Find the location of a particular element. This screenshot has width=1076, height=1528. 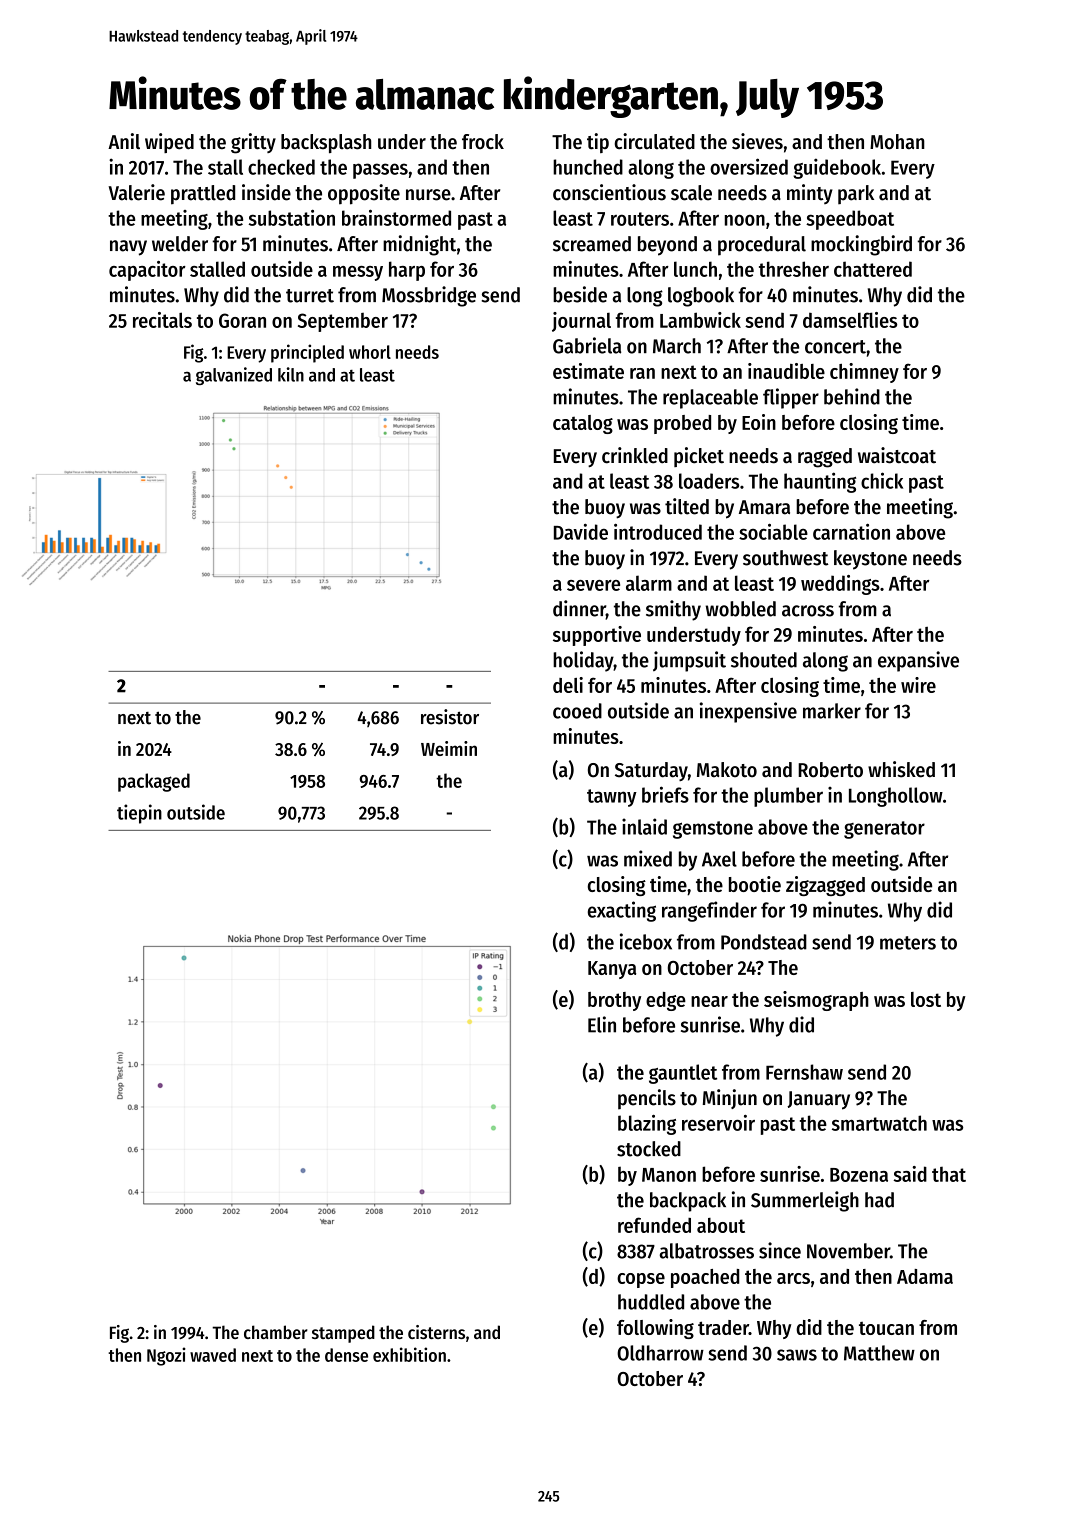

keystone is located at coordinates (870, 560).
